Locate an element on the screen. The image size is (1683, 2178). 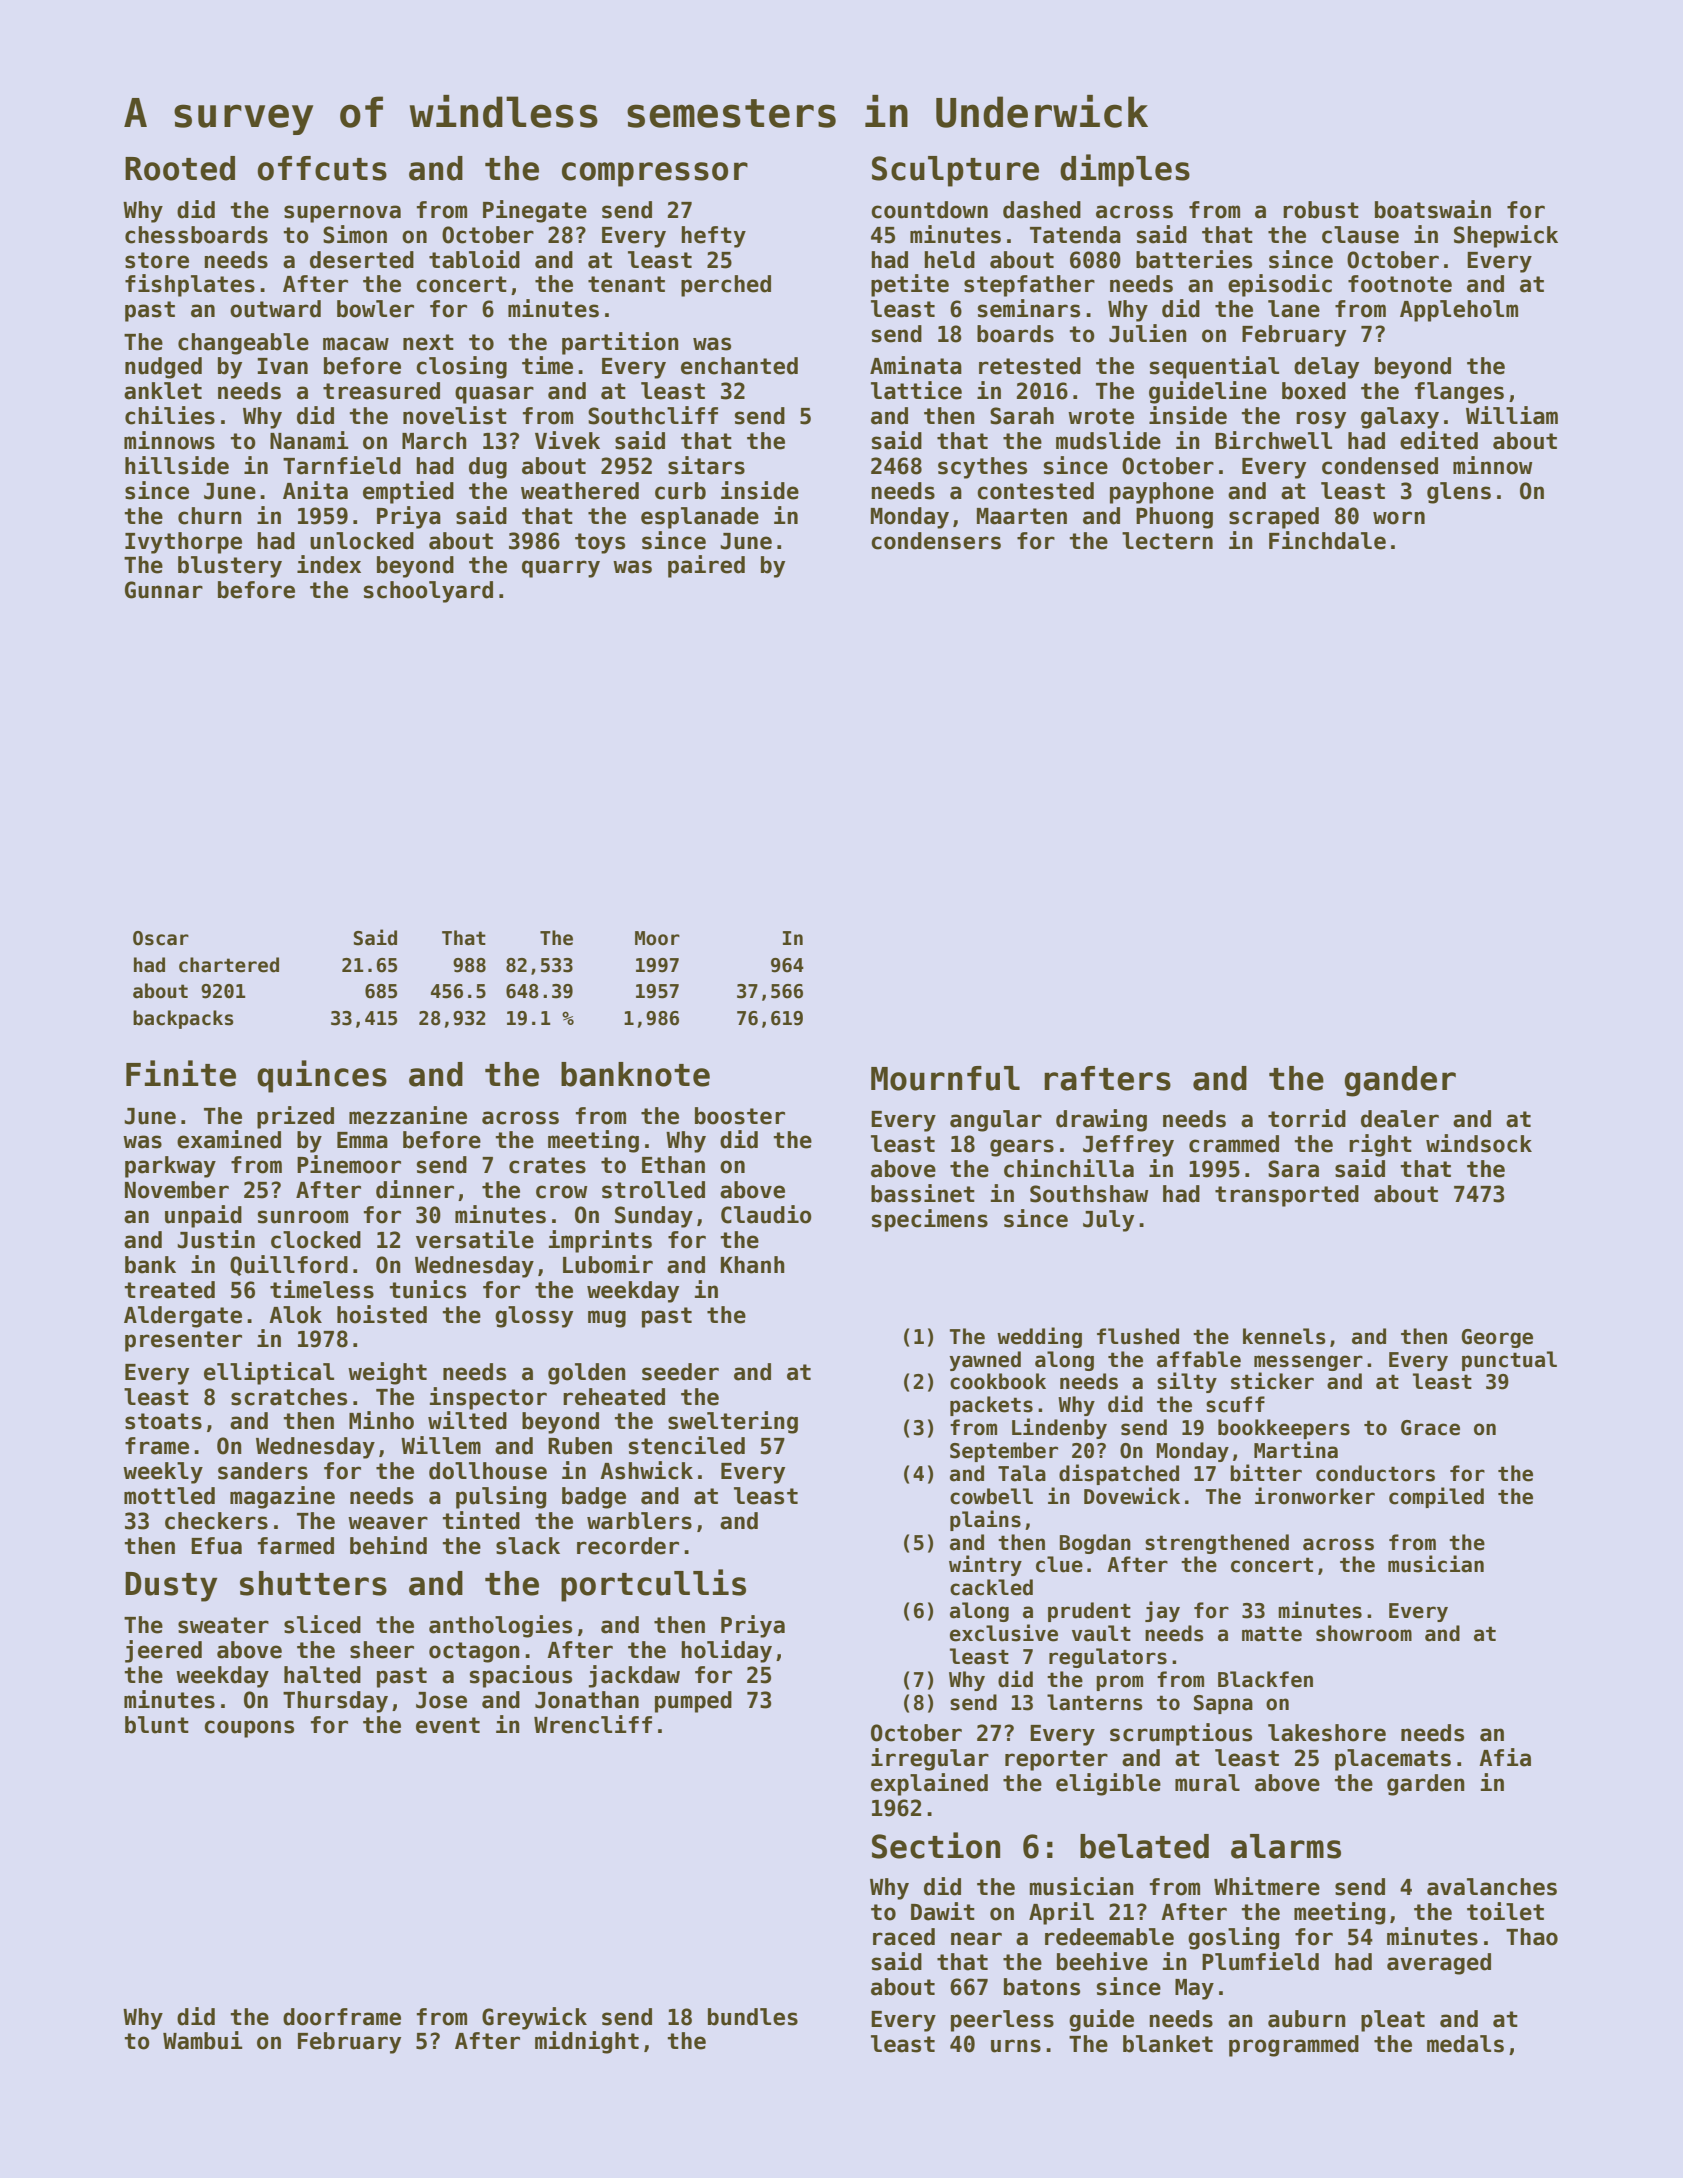
angular is located at coordinates (996, 1121).
